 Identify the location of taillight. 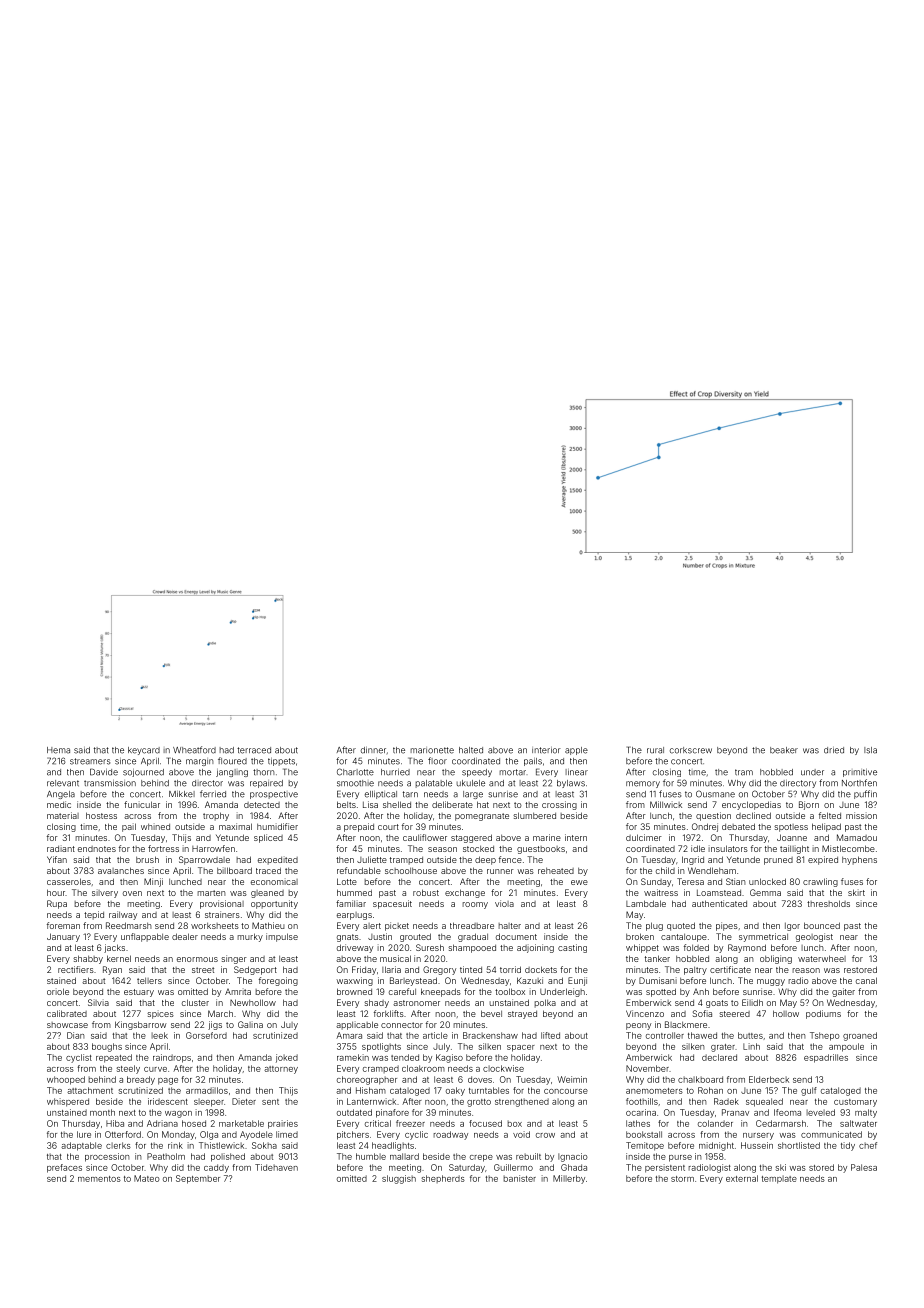
(794, 849).
